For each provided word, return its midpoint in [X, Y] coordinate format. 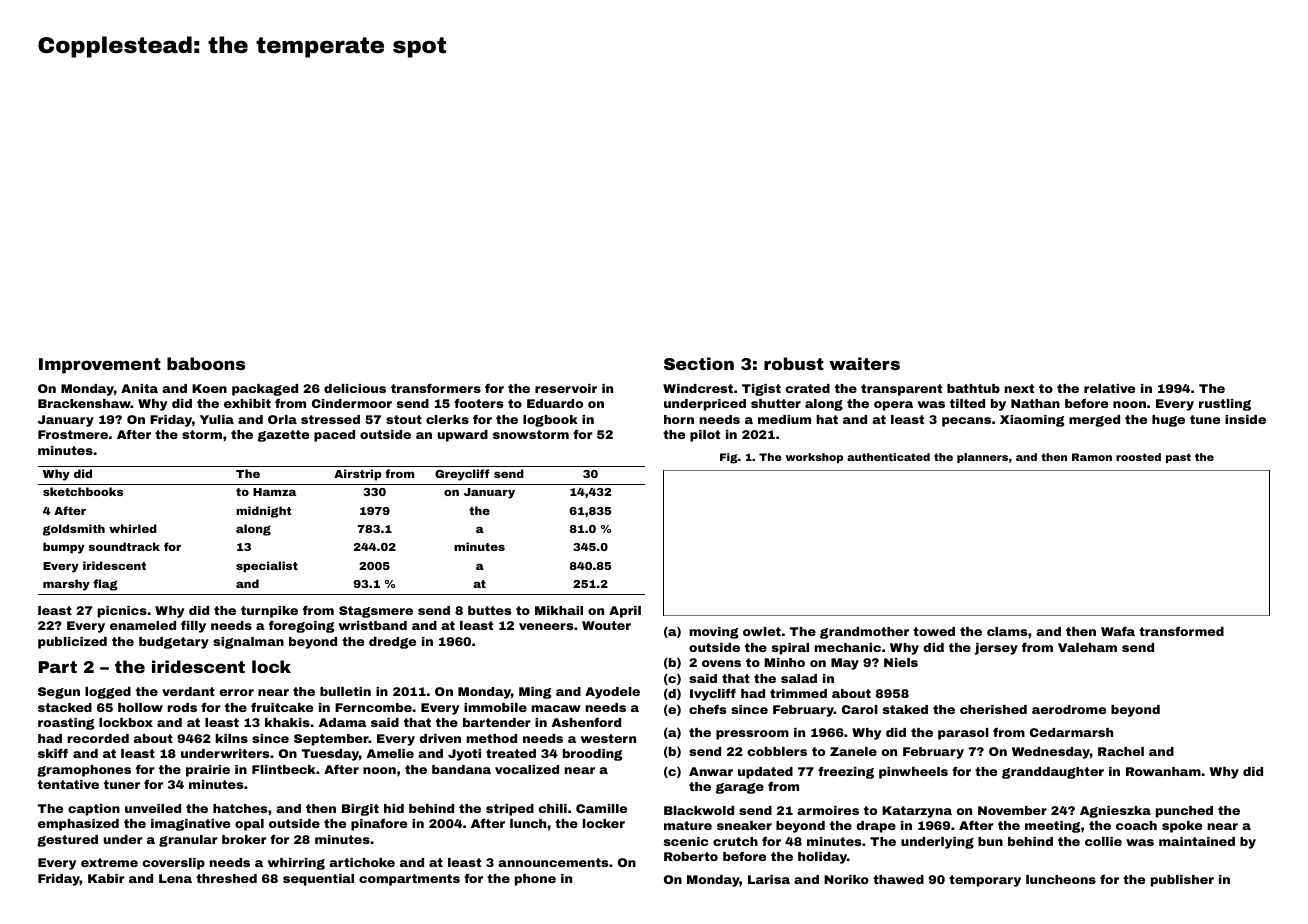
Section [699, 363]
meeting [1052, 827]
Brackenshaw [84, 403]
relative [1109, 388]
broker [244, 839]
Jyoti [464, 755]
